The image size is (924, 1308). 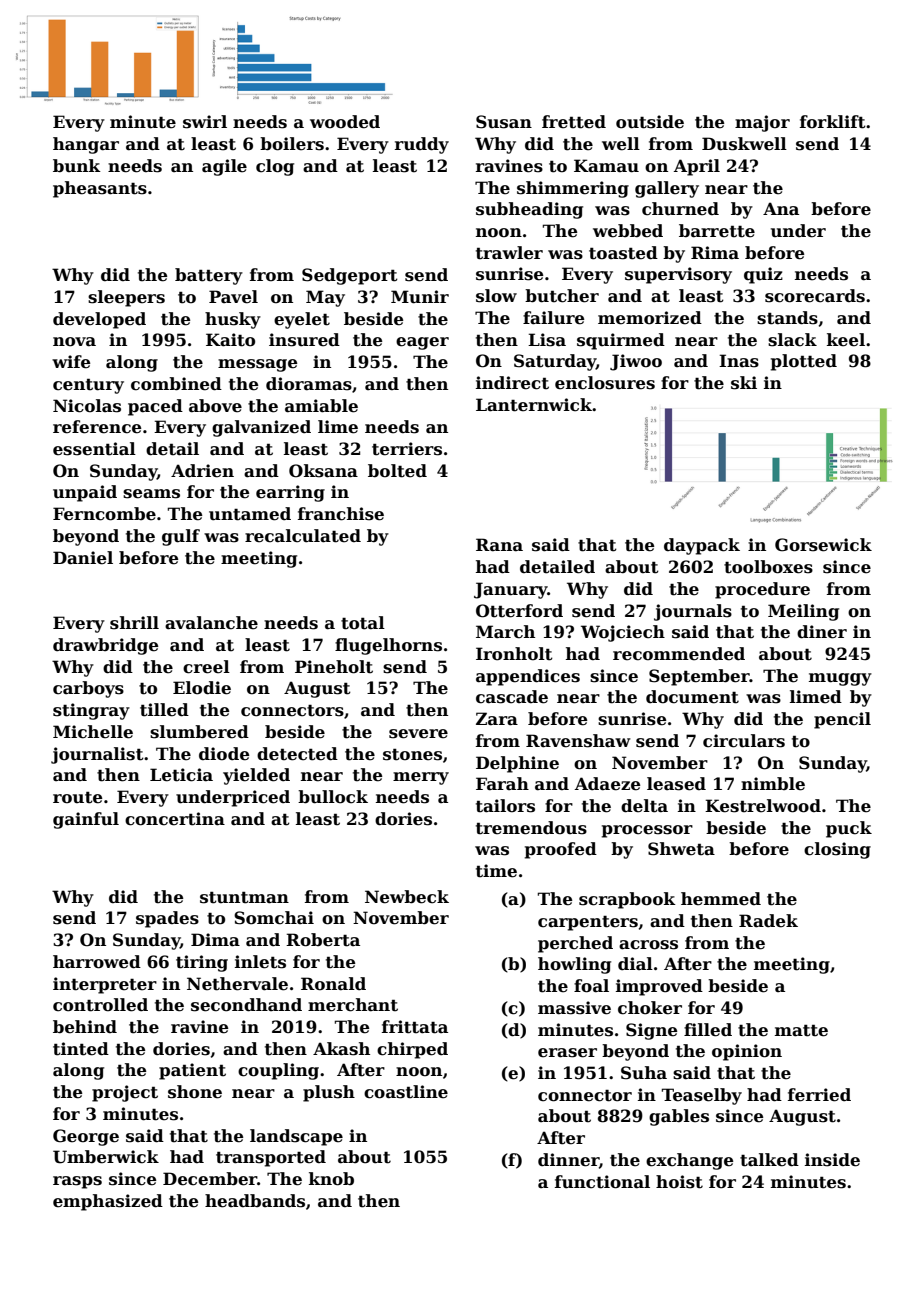 I want to click on Umberwick, so click(x=106, y=1157).
